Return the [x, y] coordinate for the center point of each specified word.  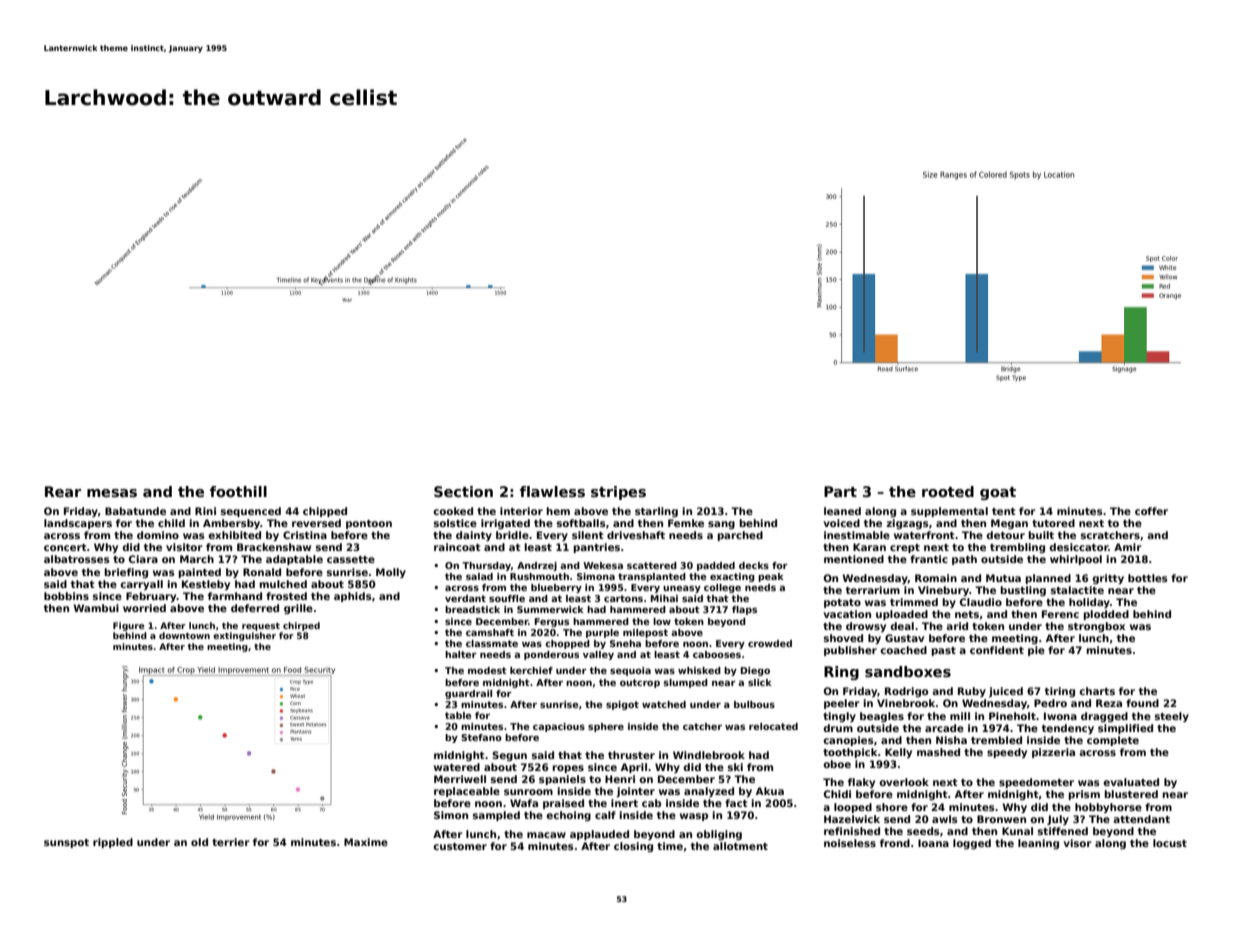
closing [633, 847]
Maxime [366, 842]
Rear [63, 491]
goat [998, 493]
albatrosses [77, 559]
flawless [552, 491]
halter [461, 654]
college [722, 588]
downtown [184, 635]
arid [957, 626]
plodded [1106, 615]
